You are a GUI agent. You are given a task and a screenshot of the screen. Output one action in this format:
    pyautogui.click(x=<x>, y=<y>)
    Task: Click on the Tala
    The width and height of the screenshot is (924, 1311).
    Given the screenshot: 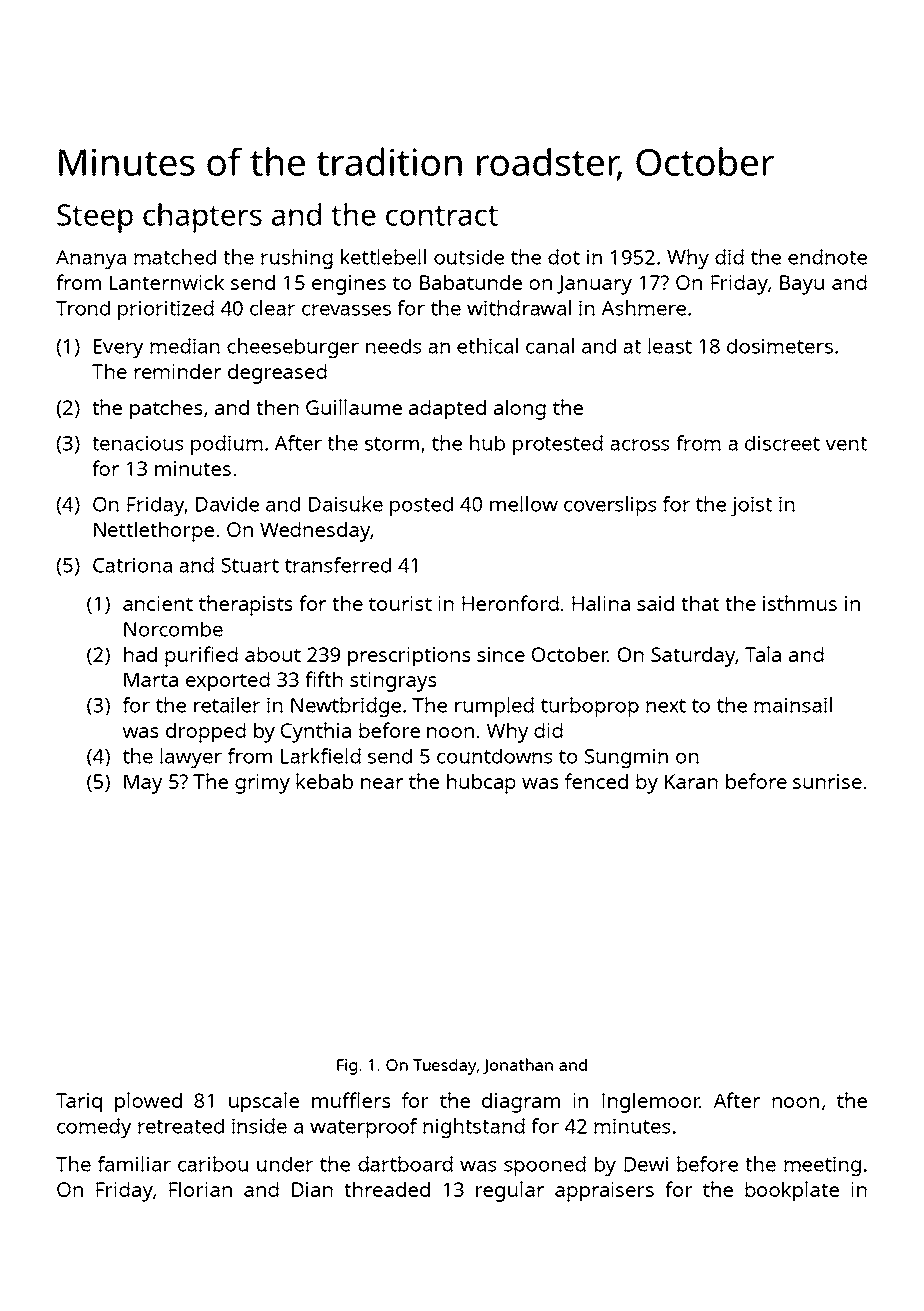 What is the action you would take?
    pyautogui.click(x=763, y=654)
